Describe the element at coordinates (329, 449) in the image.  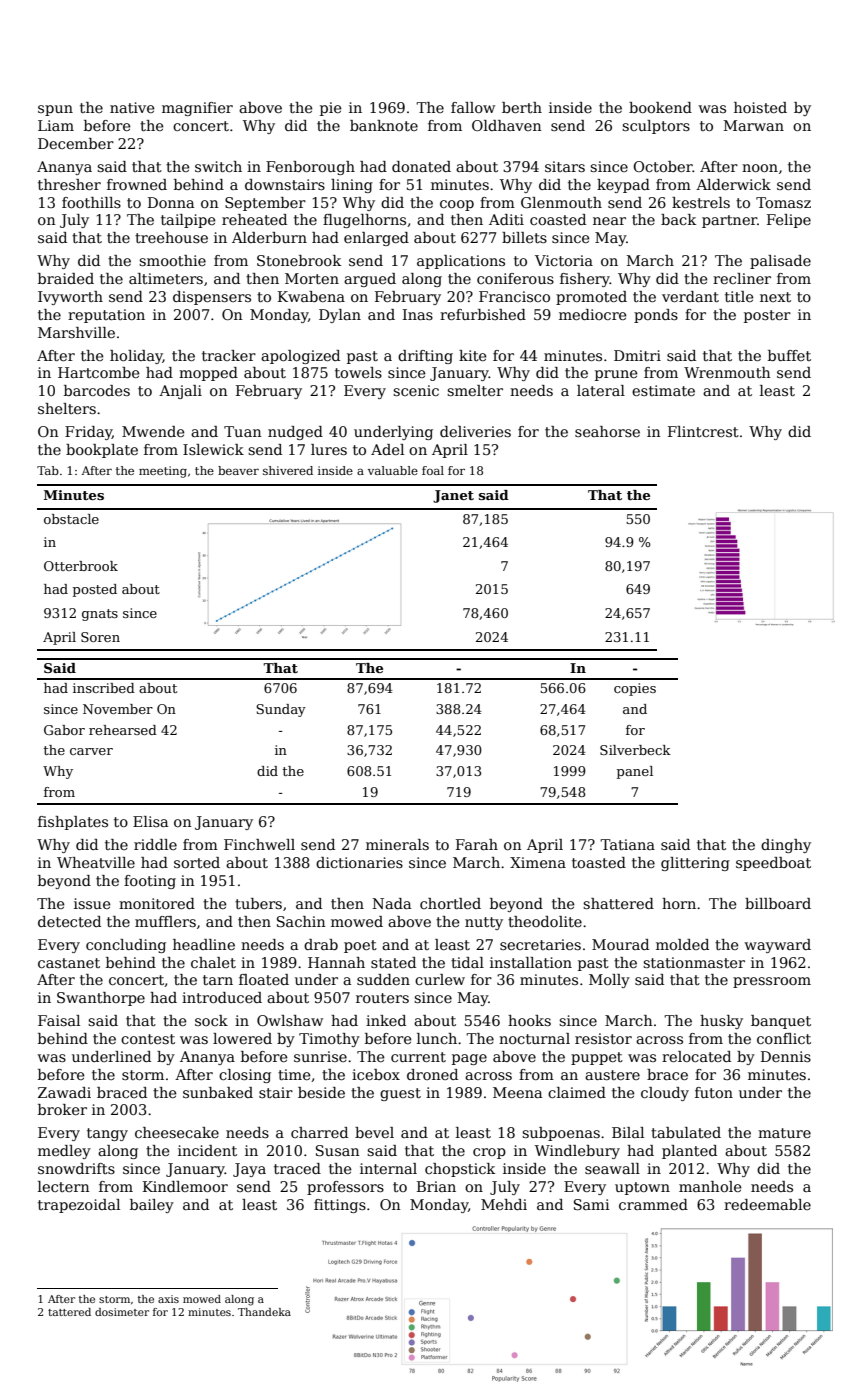
I see `lures` at that location.
